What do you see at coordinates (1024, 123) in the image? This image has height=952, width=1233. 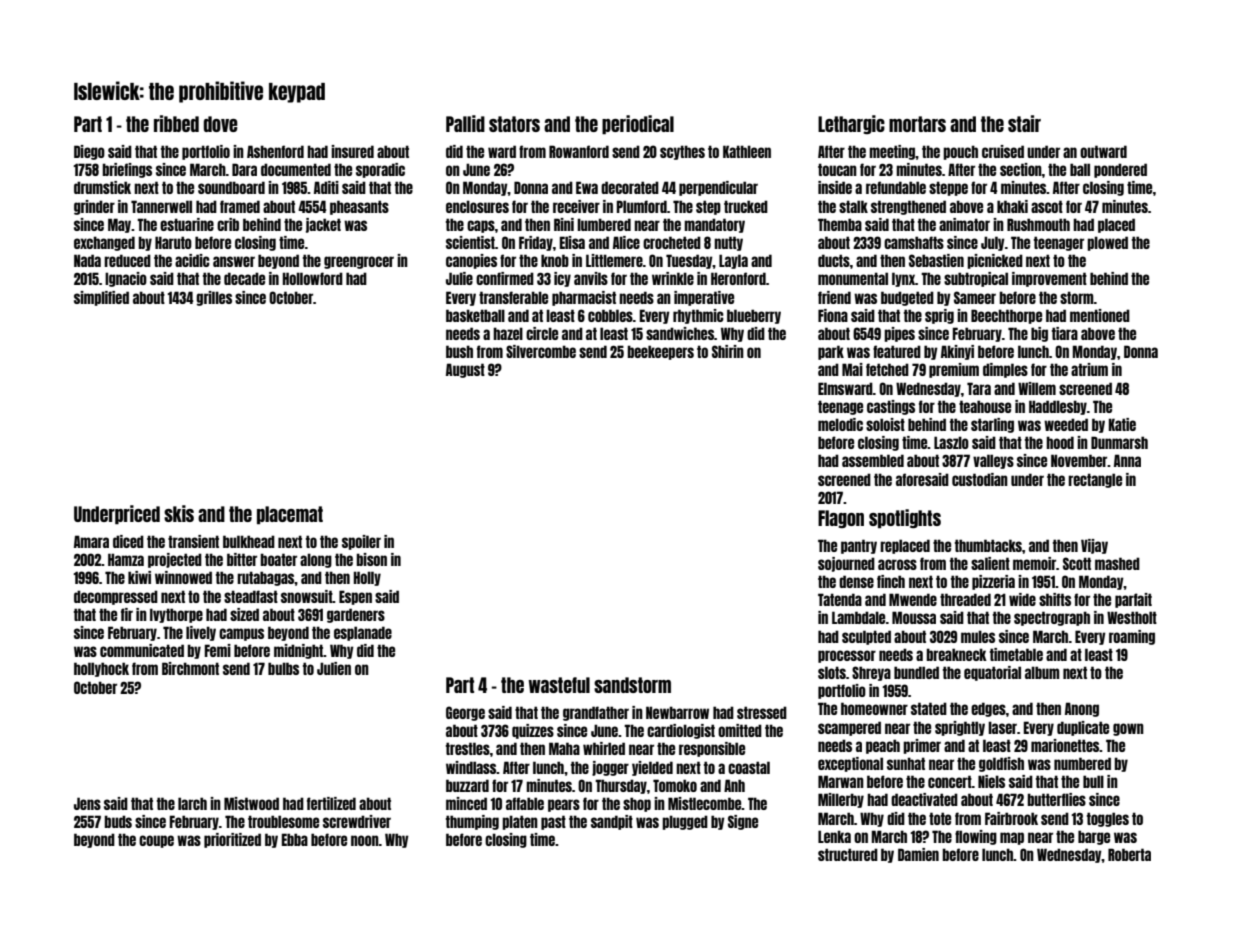 I see `stair` at bounding box center [1024, 123].
